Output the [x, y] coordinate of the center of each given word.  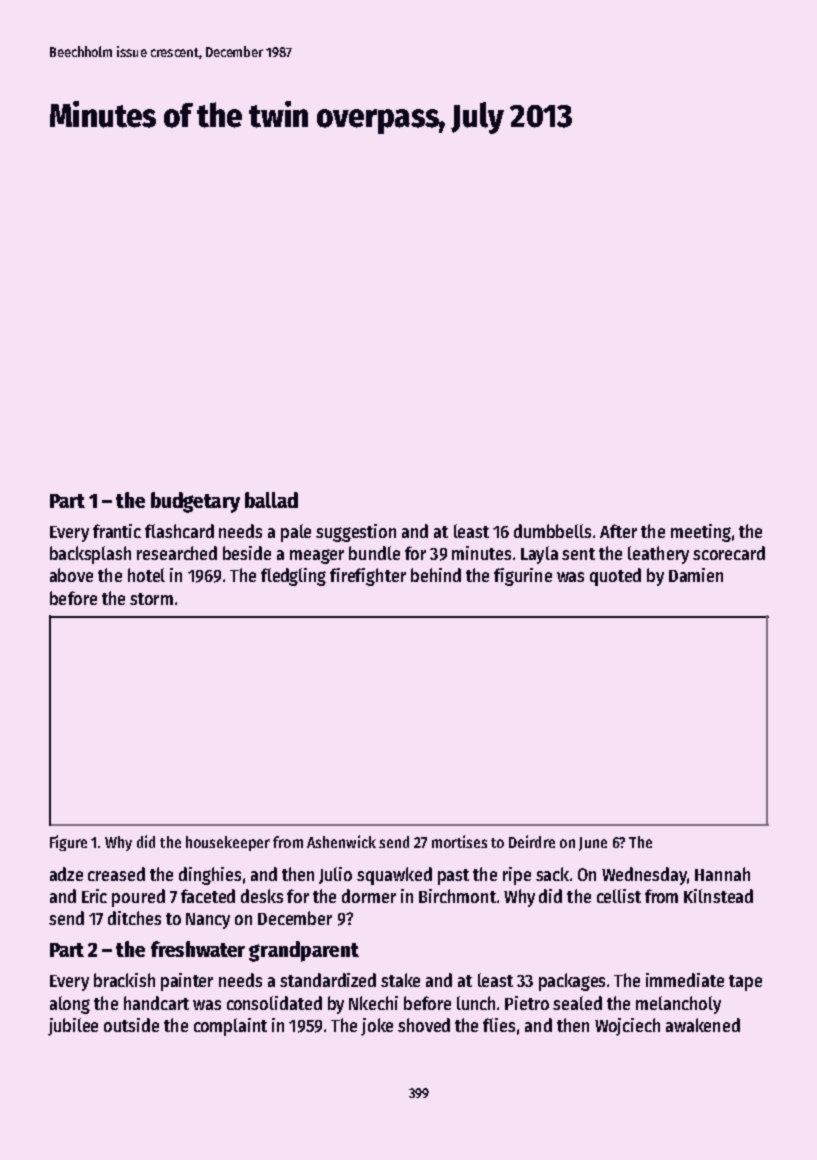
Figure [68, 843]
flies [499, 1025]
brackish [124, 980]
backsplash [90, 555]
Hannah [722, 874]
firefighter [368, 577]
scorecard [729, 553]
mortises [459, 841]
